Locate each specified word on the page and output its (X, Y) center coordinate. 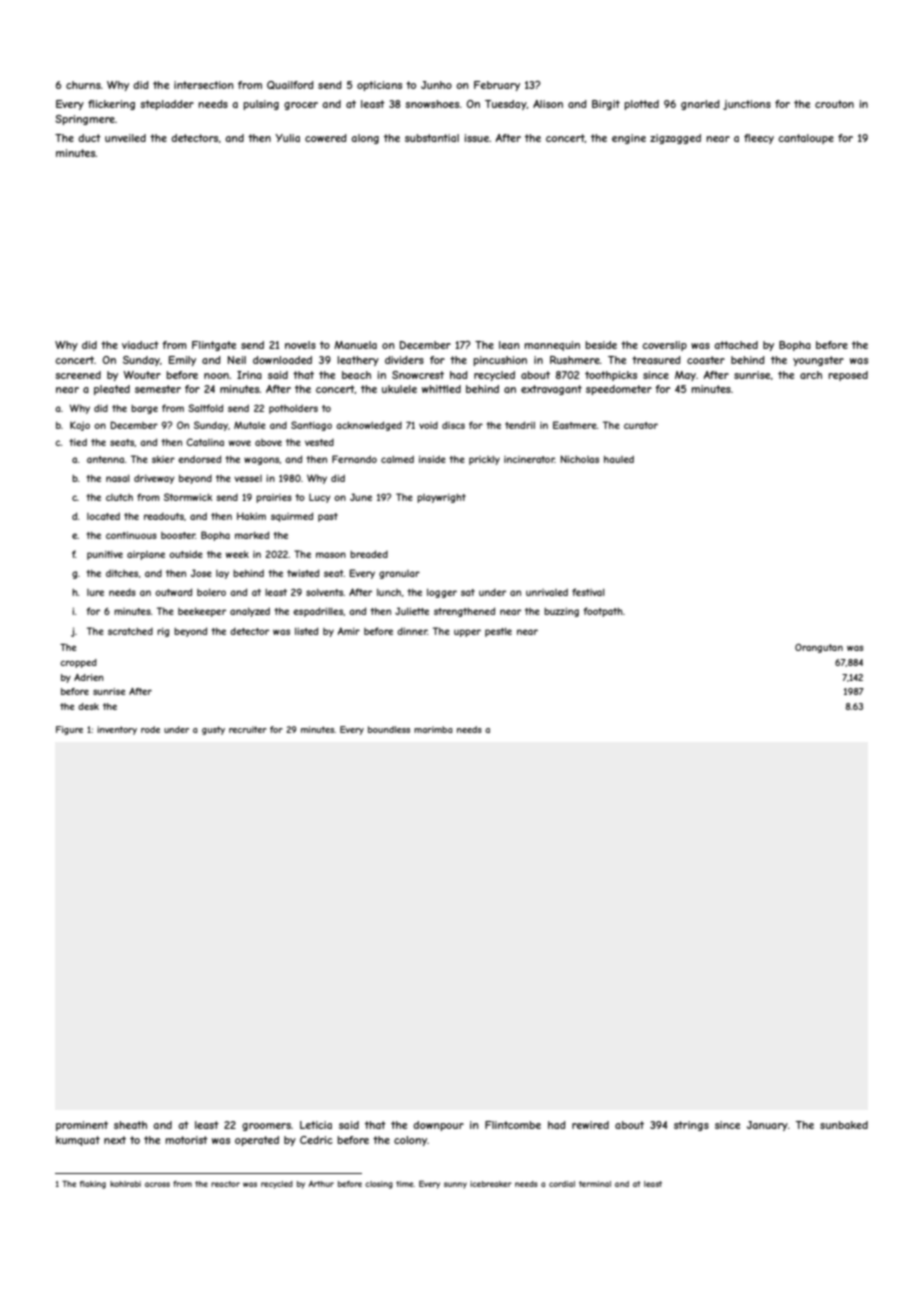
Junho (436, 85)
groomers (266, 1127)
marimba (433, 729)
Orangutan (819, 648)
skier (163, 459)
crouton (834, 104)
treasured (656, 360)
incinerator (529, 459)
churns (83, 85)
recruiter (248, 729)
